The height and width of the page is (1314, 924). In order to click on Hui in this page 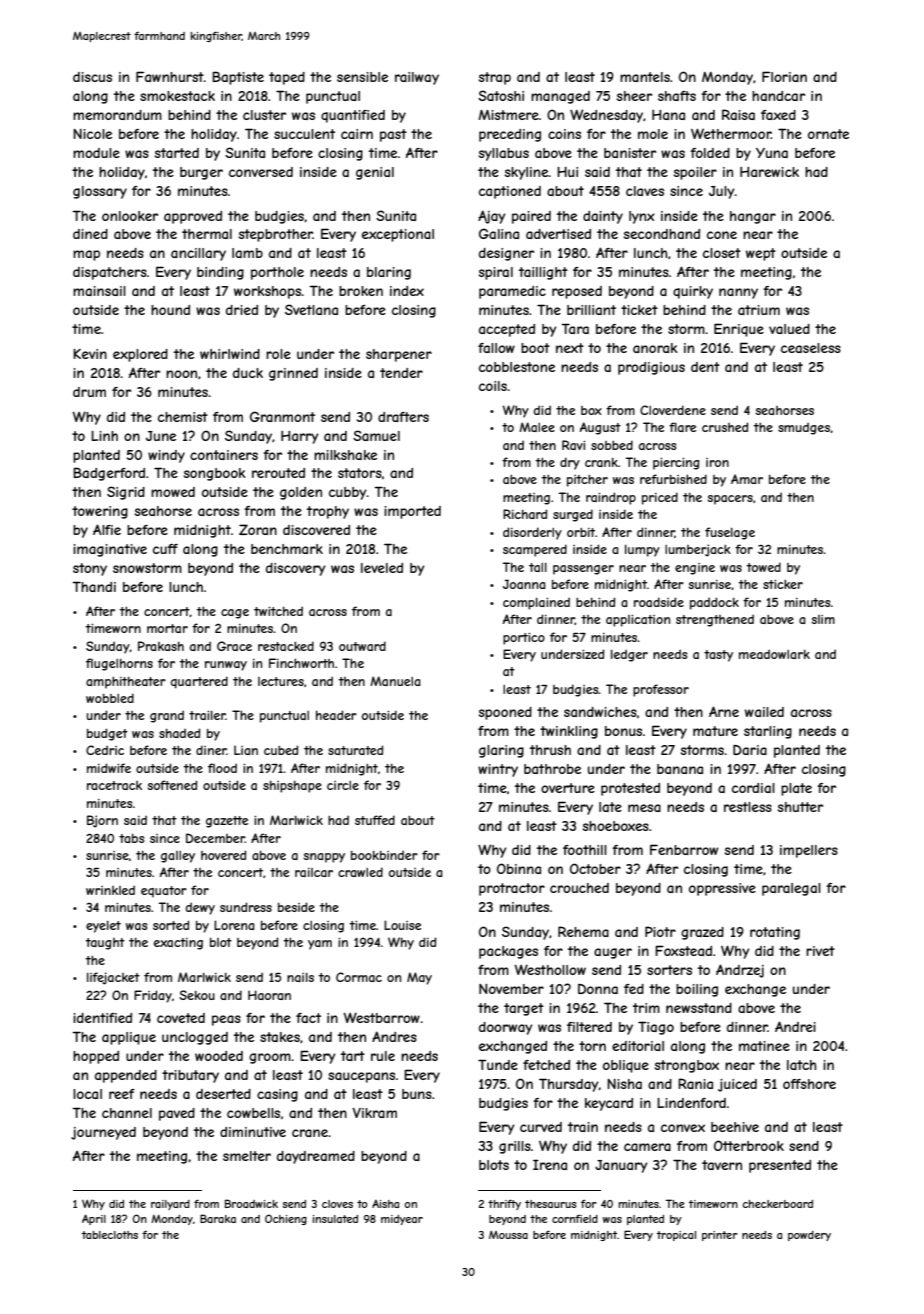, I will do `click(567, 172)`.
